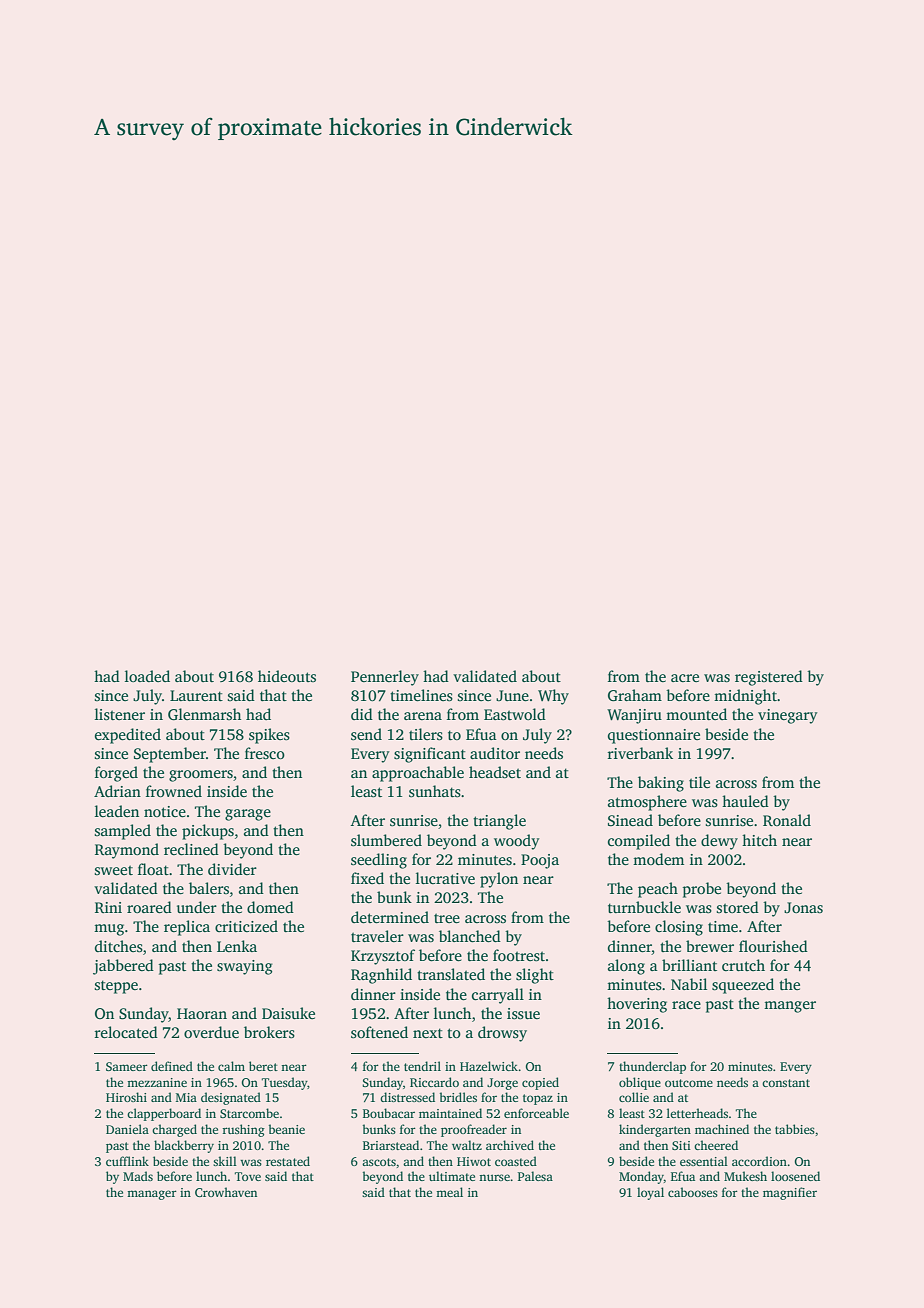 The width and height of the image is (924, 1308). Describe the element at coordinates (418, 774) in the image. I see `approachable` at that location.
